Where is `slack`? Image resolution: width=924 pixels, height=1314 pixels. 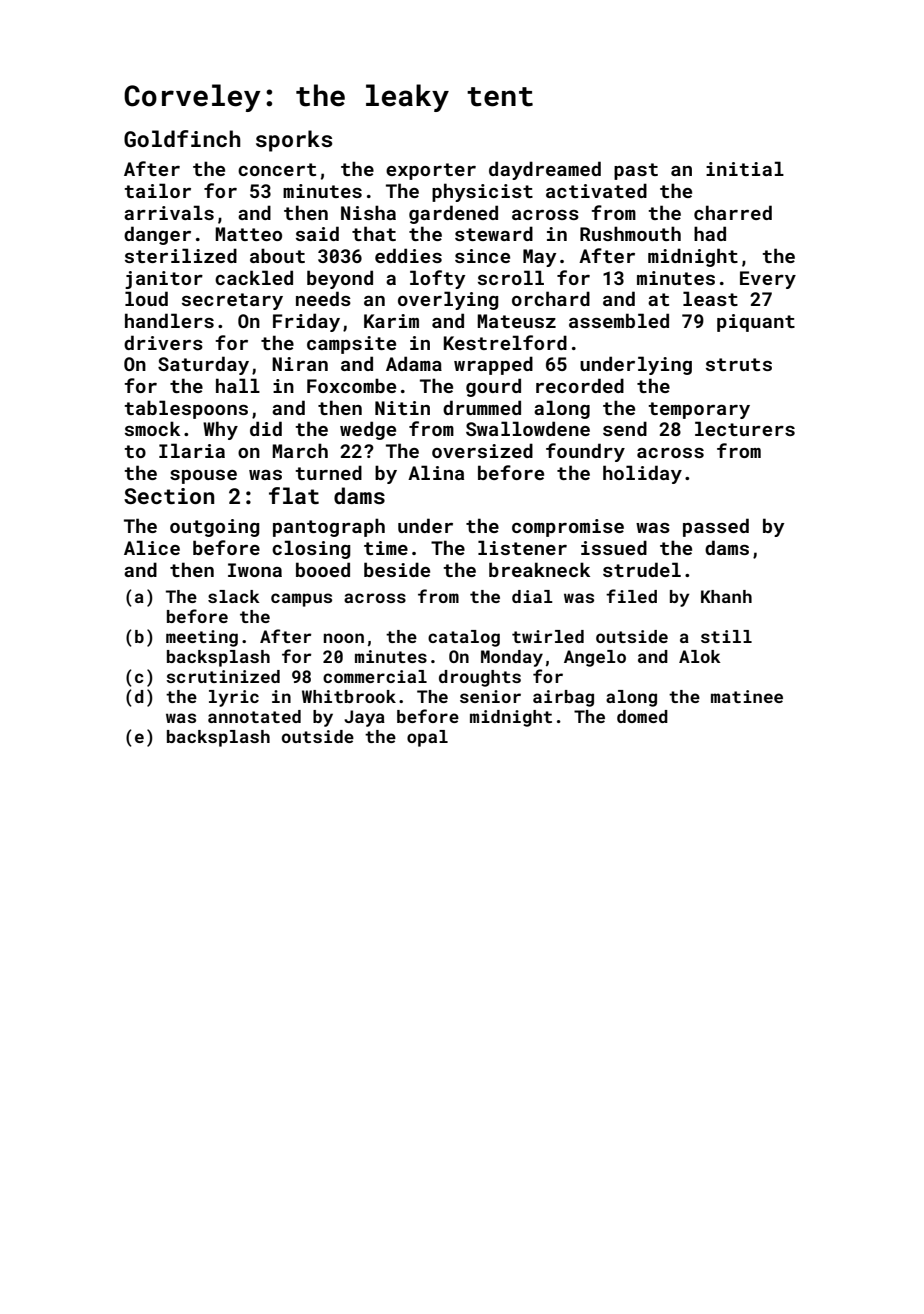
slack is located at coordinates (234, 596).
